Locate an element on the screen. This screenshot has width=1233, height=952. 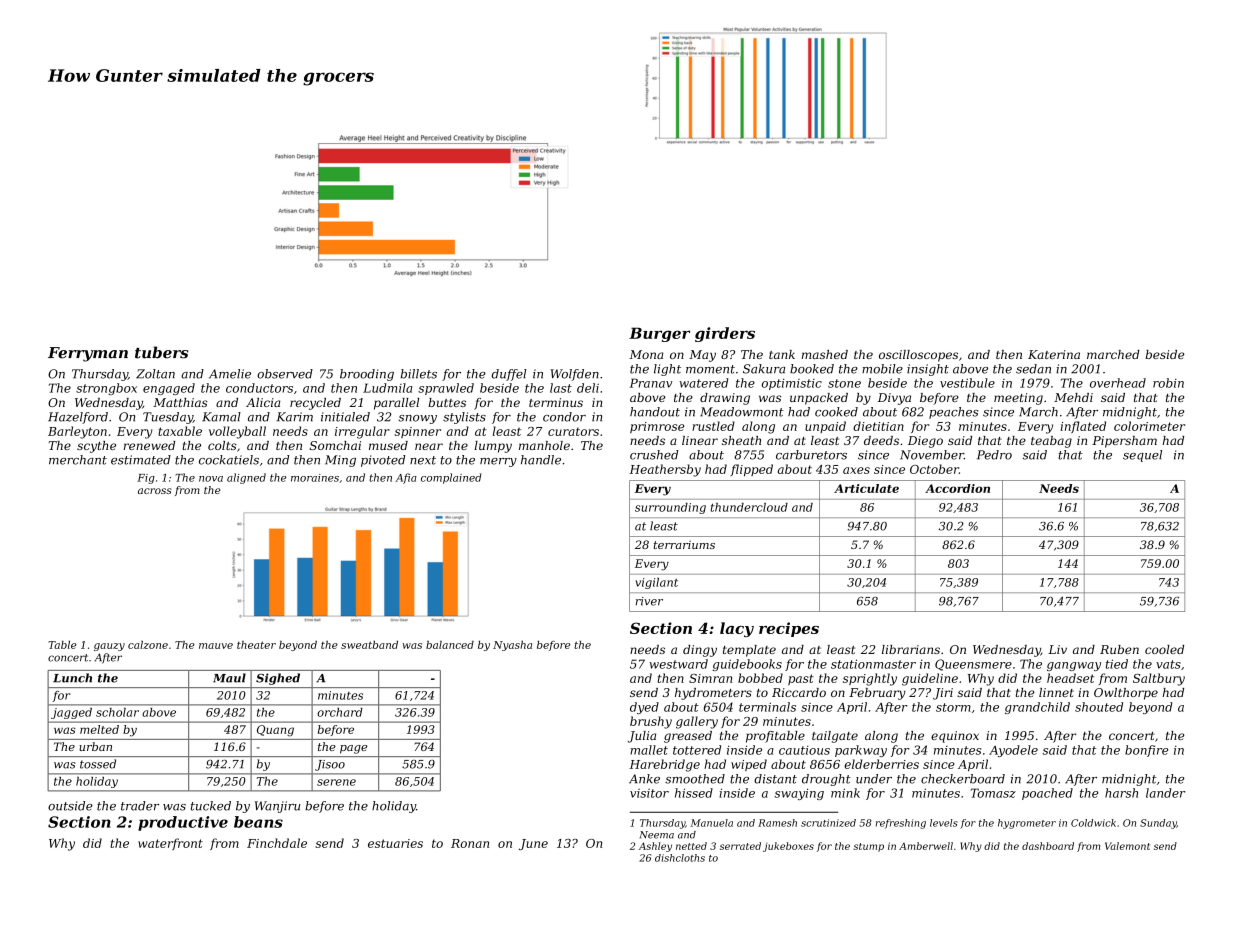
tank is located at coordinates (782, 354).
